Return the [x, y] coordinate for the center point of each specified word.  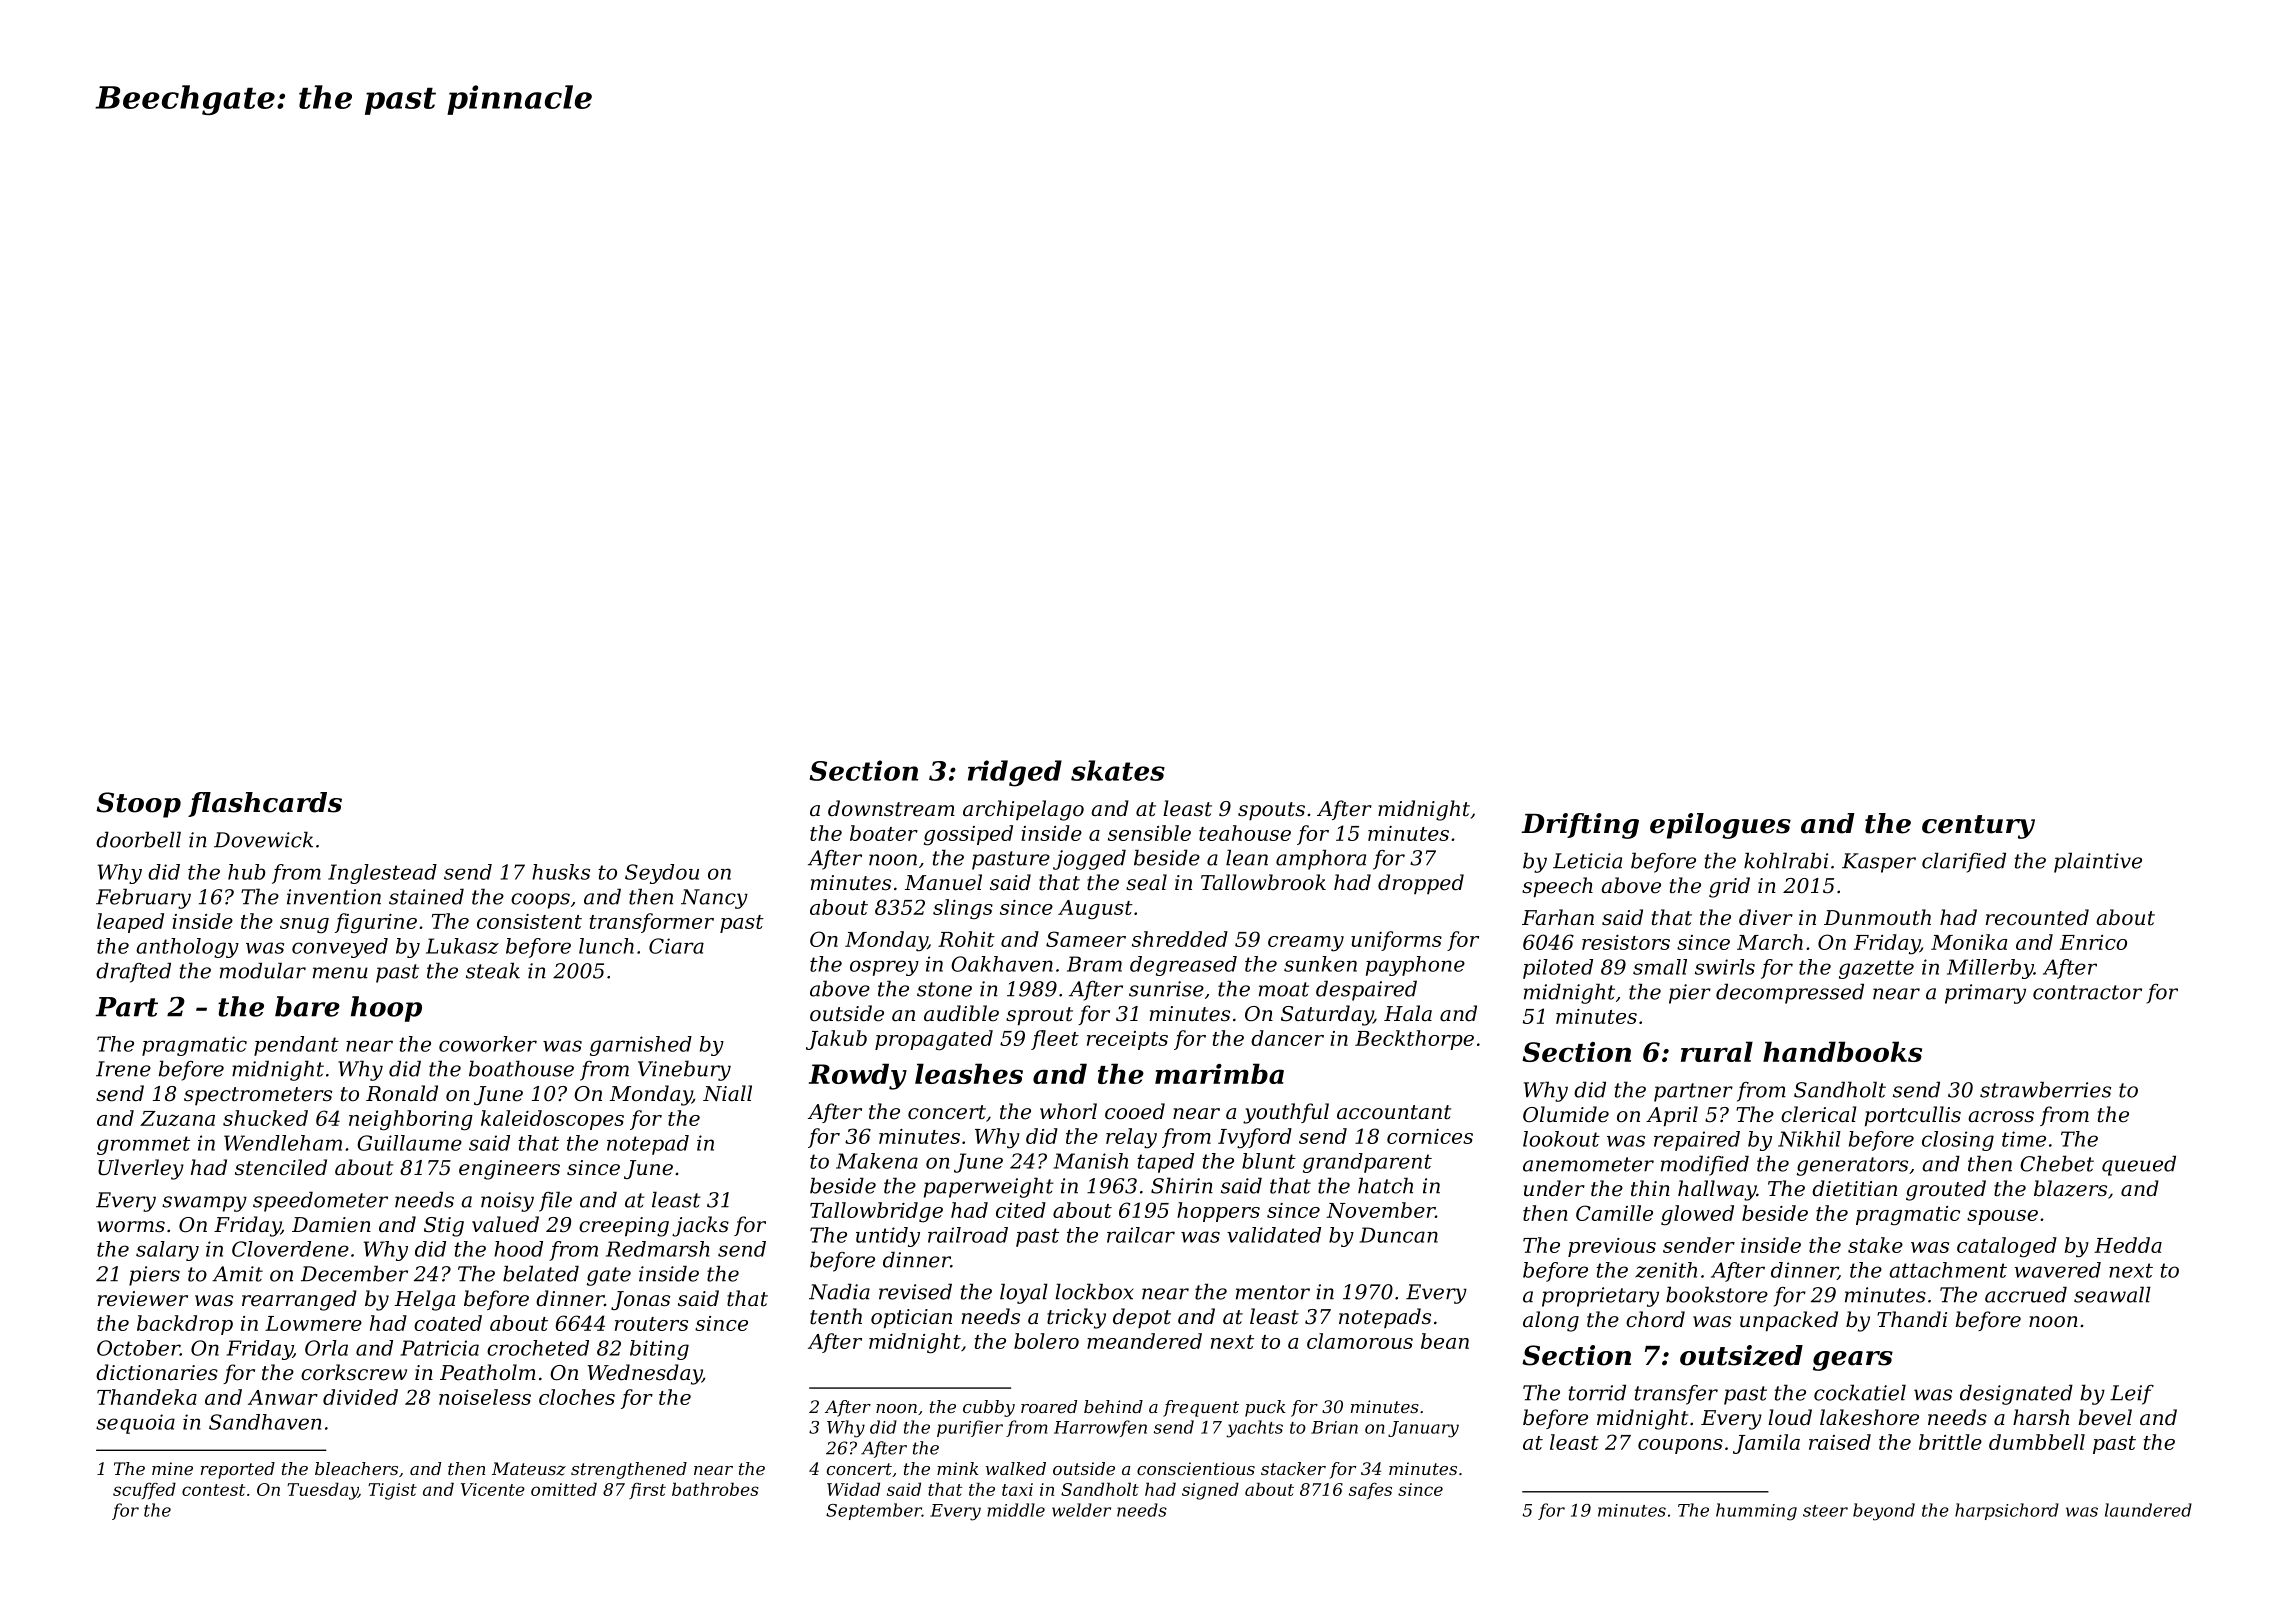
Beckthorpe [1414, 1040]
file [555, 1201]
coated [448, 1323]
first [647, 1491]
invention [334, 897]
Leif [2132, 1395]
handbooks [1842, 1051]
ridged [1015, 773]
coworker [488, 1044]
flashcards [265, 804]
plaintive [2098, 862]
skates [1118, 770]
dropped [1421, 884]
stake [1875, 1245]
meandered [1144, 1341]
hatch [1385, 1185]
